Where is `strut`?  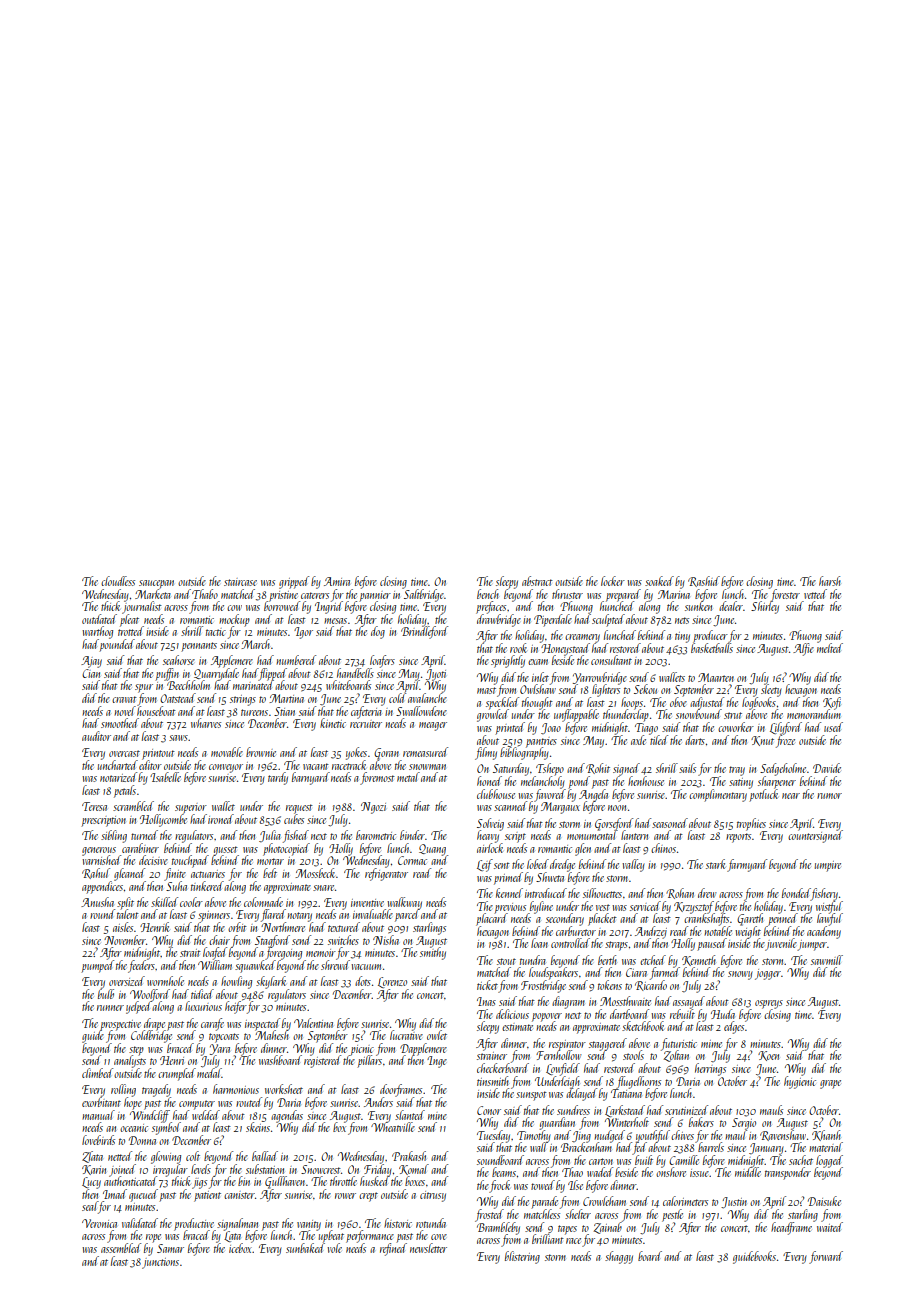
strut is located at coordinates (733, 715).
